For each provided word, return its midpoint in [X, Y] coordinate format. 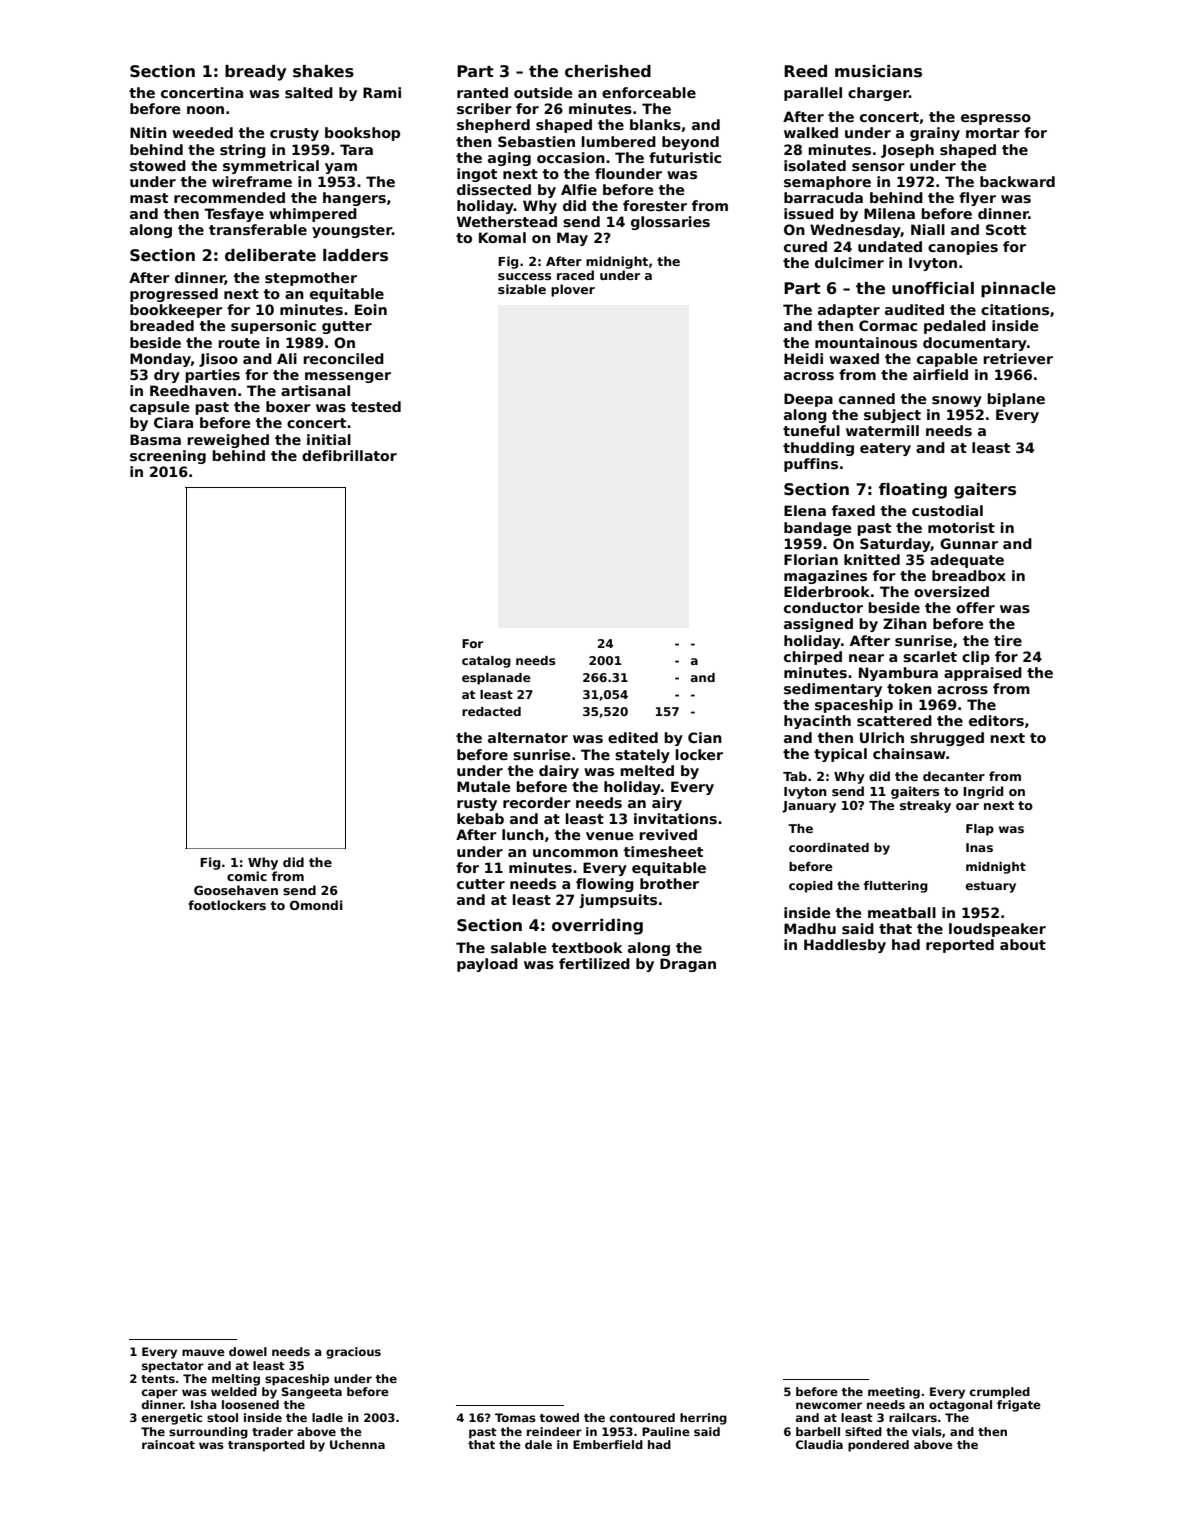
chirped [813, 658]
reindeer [554, 1431]
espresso [996, 119]
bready [255, 73]
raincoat [168, 1444]
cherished [608, 71]
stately [642, 756]
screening [168, 457]
